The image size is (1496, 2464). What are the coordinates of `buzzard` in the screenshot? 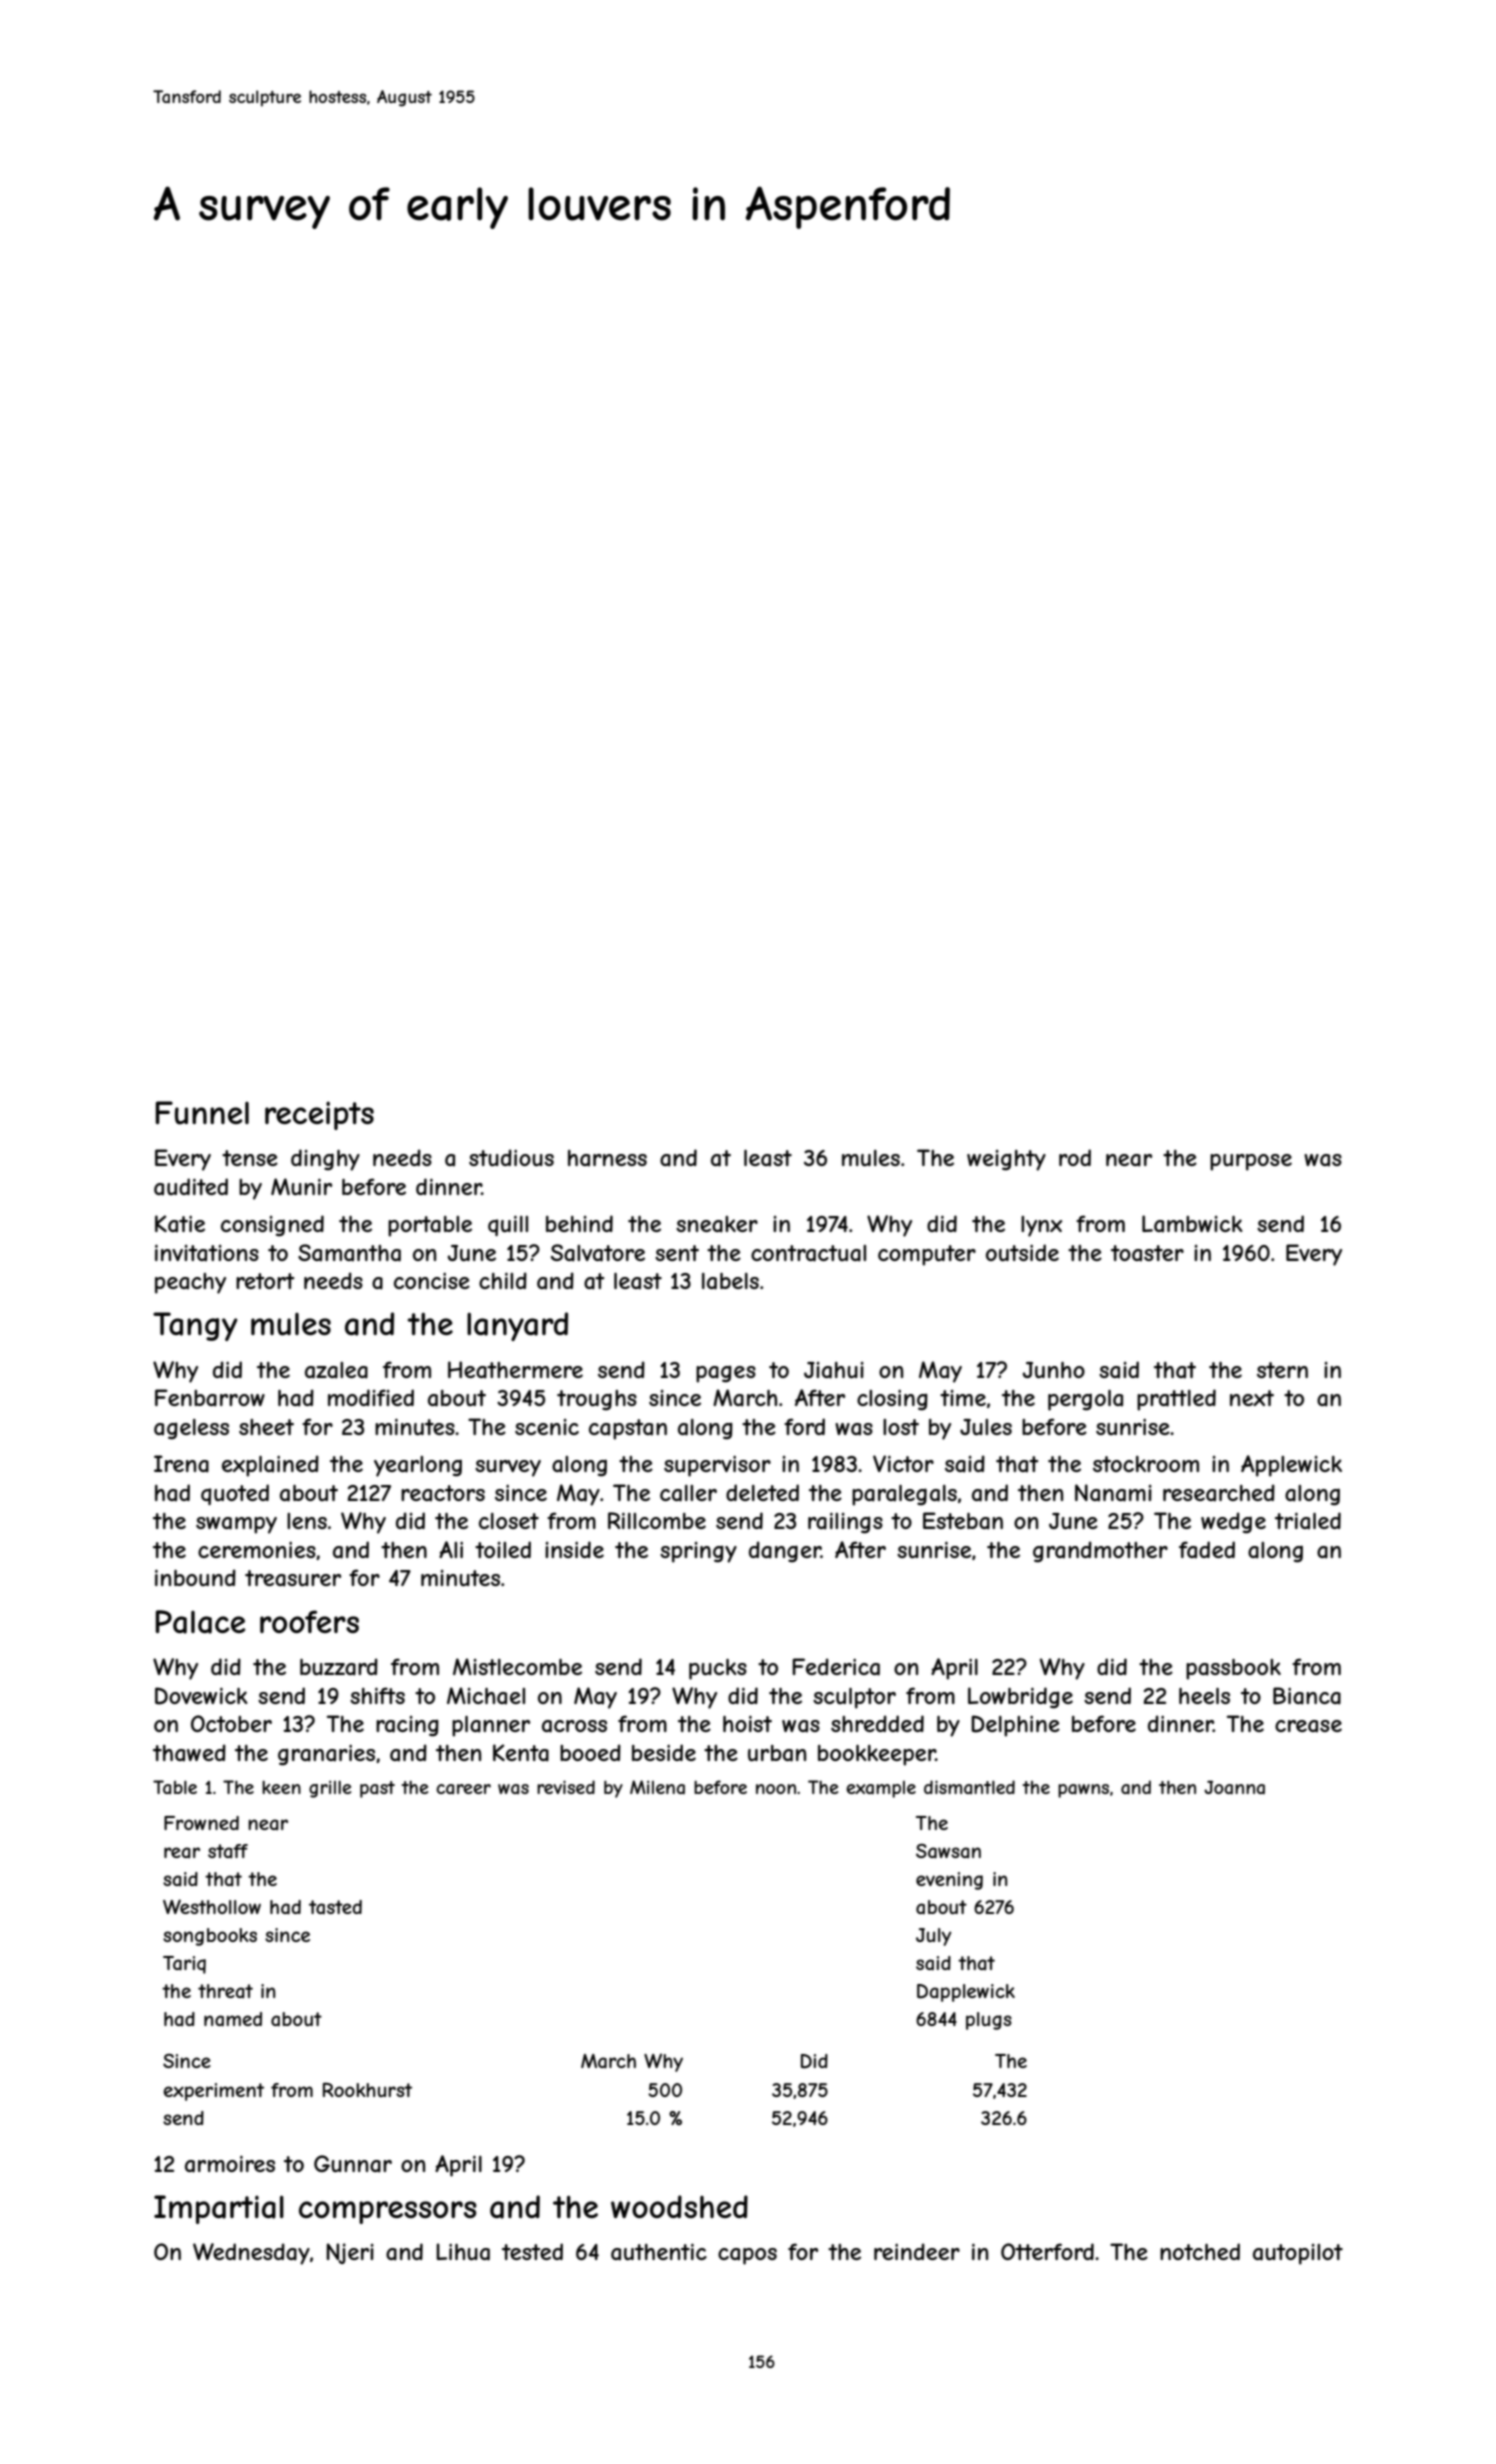 It's located at (339, 1667).
